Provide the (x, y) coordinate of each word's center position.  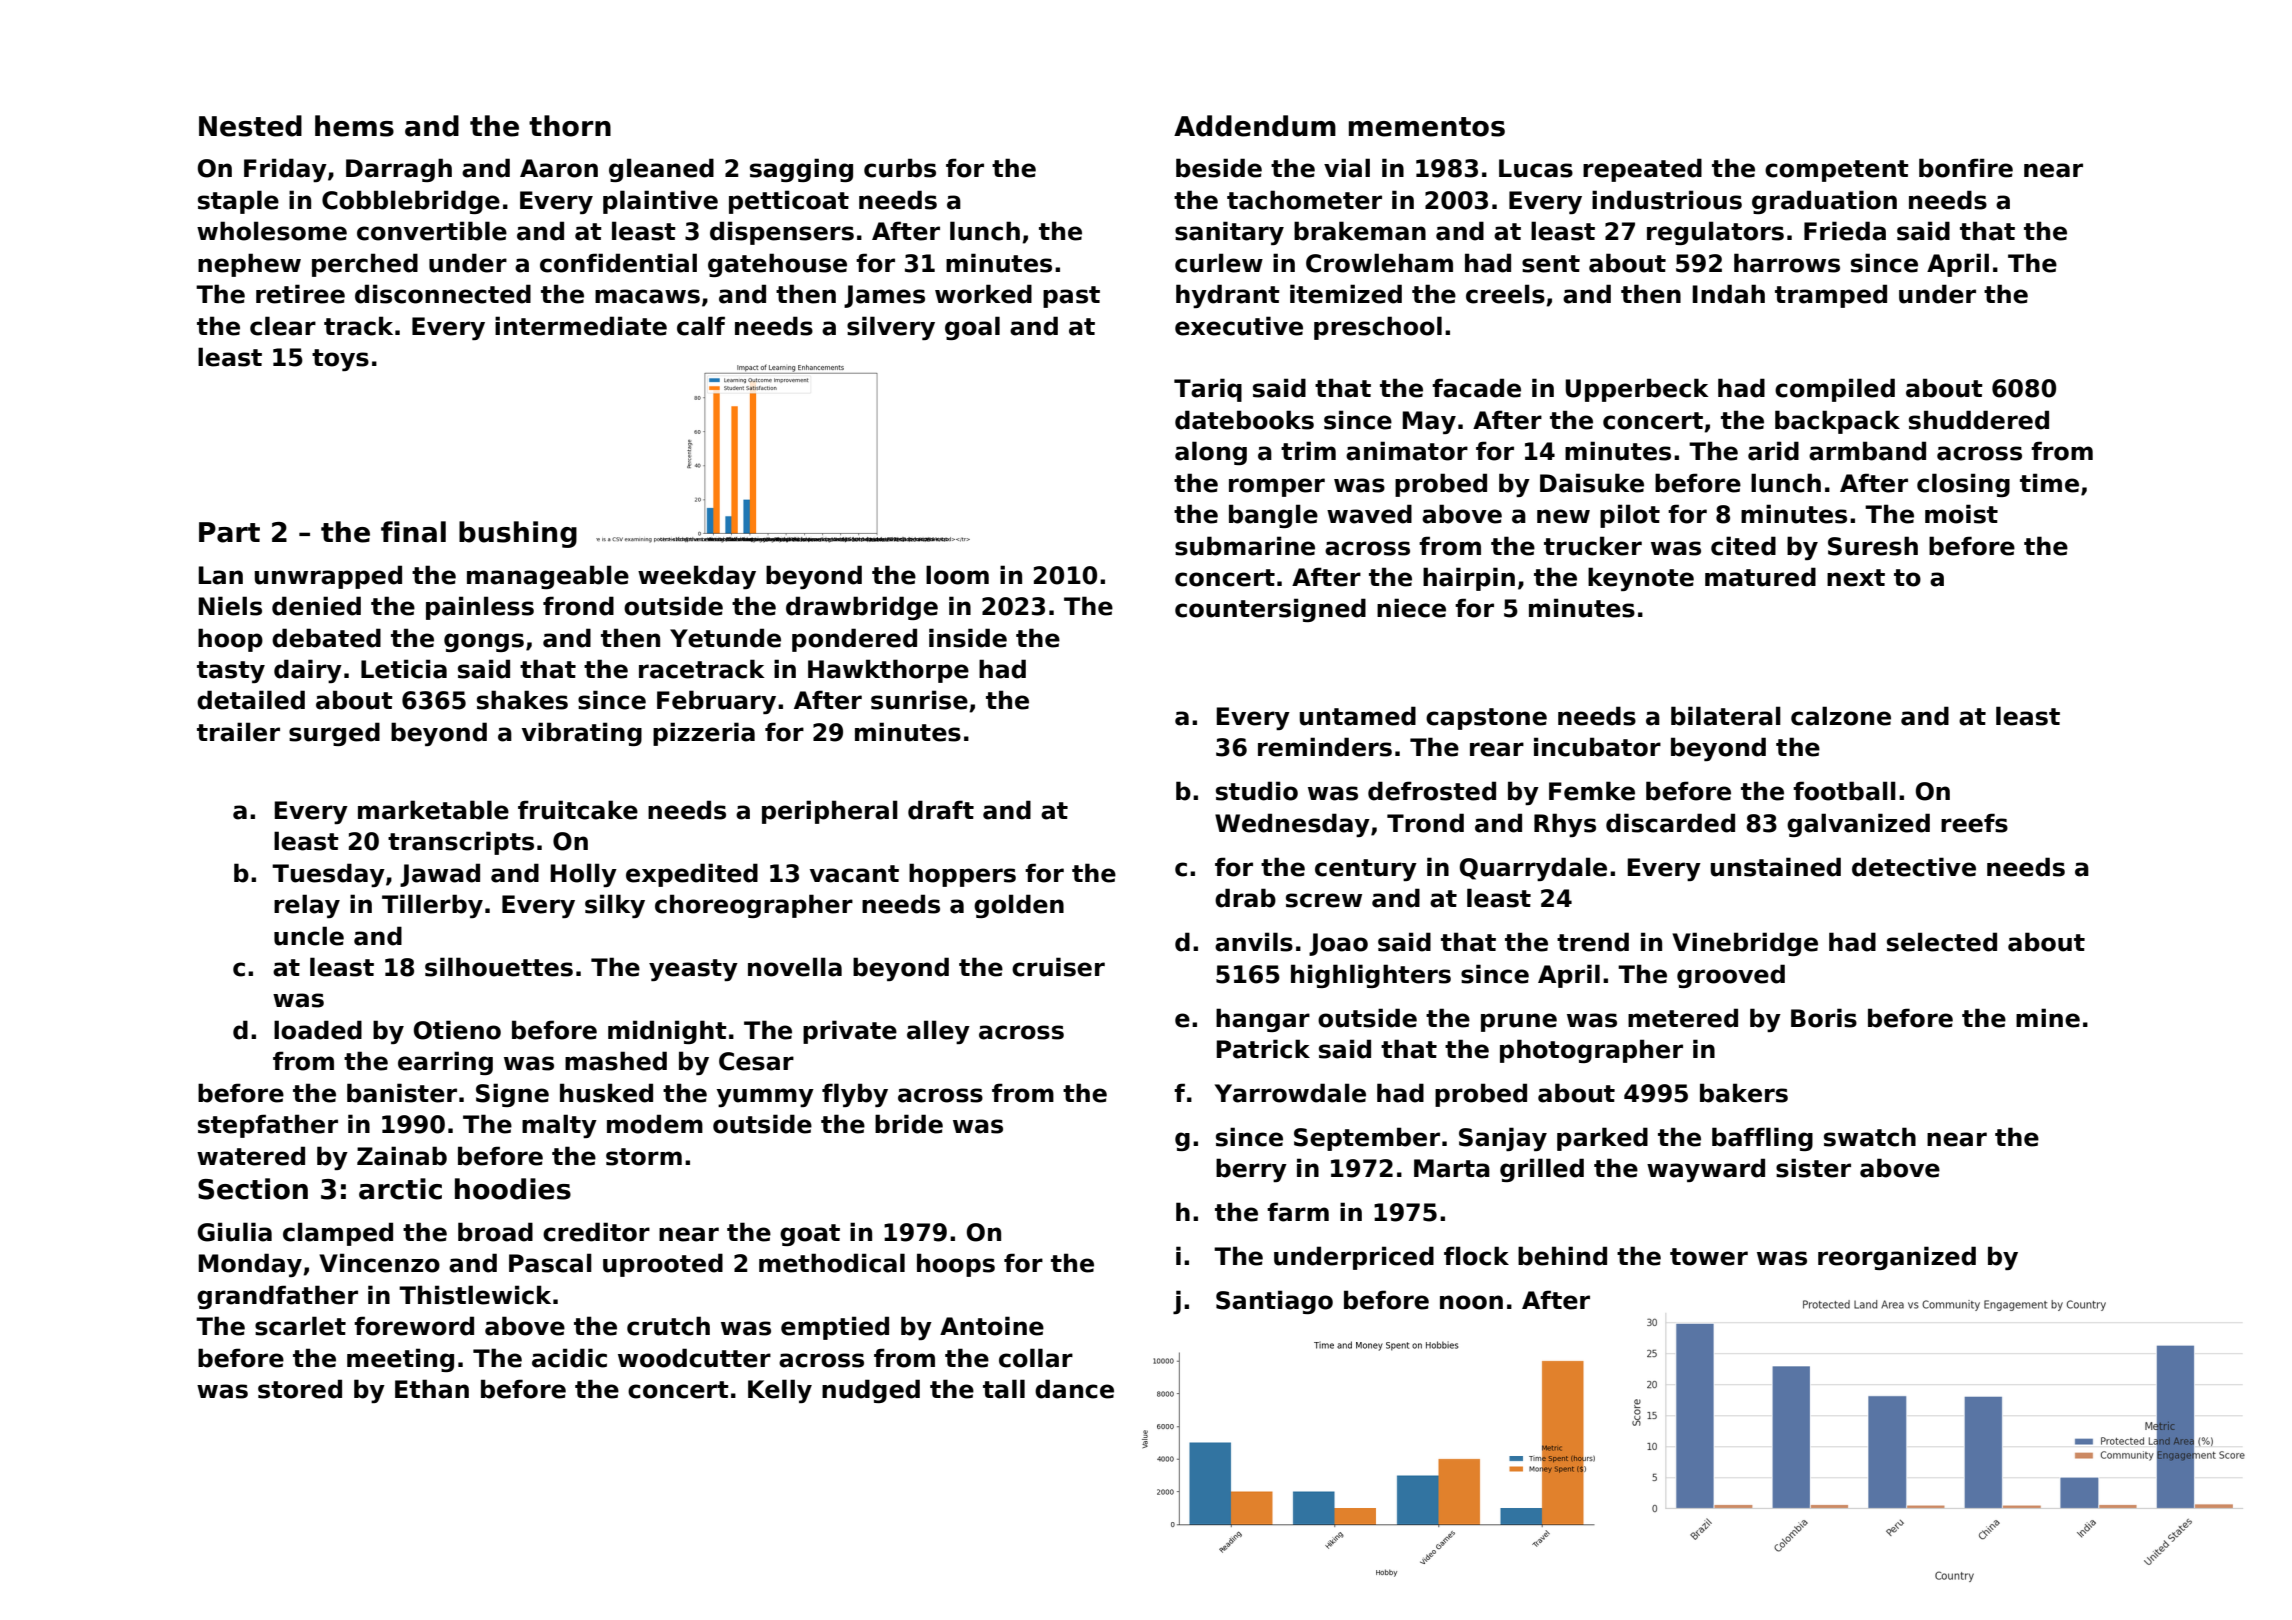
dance (1074, 1389)
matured (1760, 577)
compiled (1835, 390)
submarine (1245, 546)
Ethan (432, 1389)
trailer (238, 732)
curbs (900, 168)
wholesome (272, 231)
